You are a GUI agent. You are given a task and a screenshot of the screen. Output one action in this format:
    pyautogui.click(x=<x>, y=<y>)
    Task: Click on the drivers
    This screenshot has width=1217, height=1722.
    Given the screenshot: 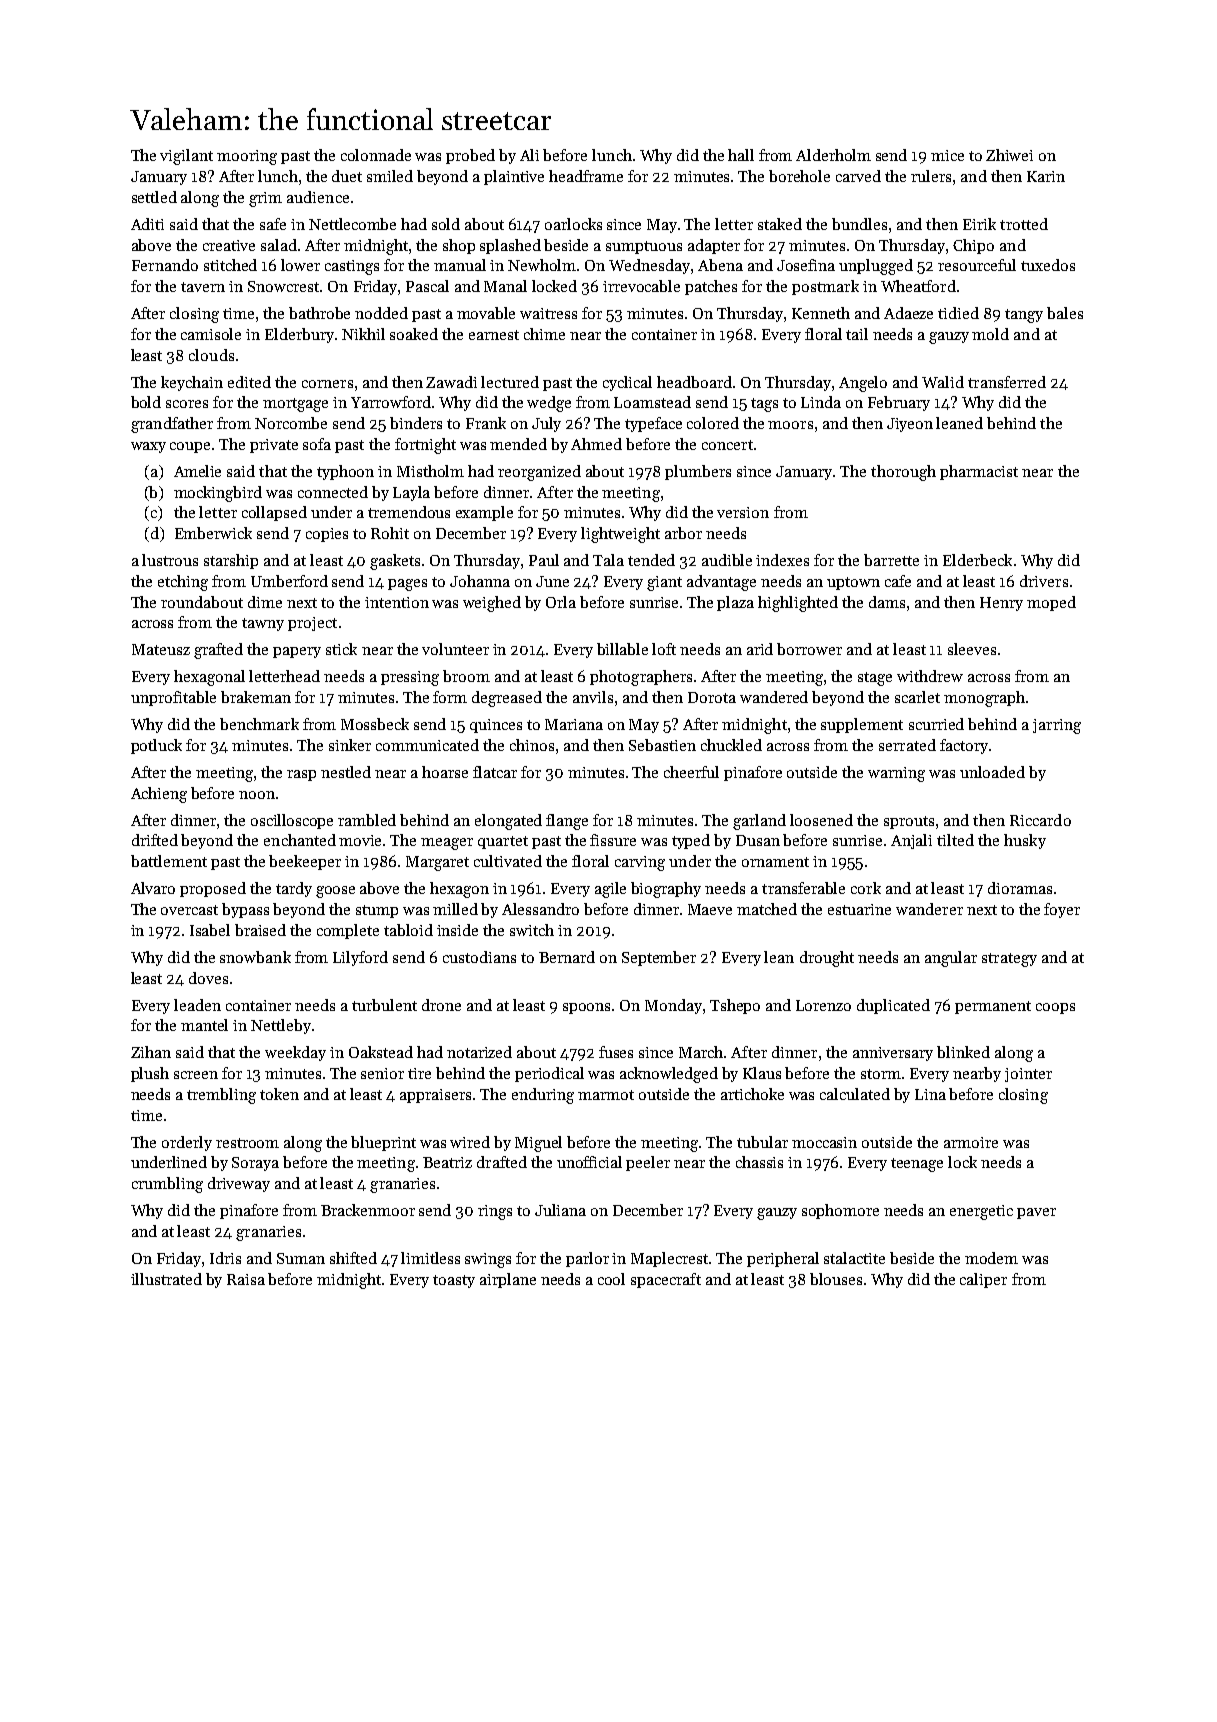 What is the action you would take?
    pyautogui.click(x=1044, y=581)
